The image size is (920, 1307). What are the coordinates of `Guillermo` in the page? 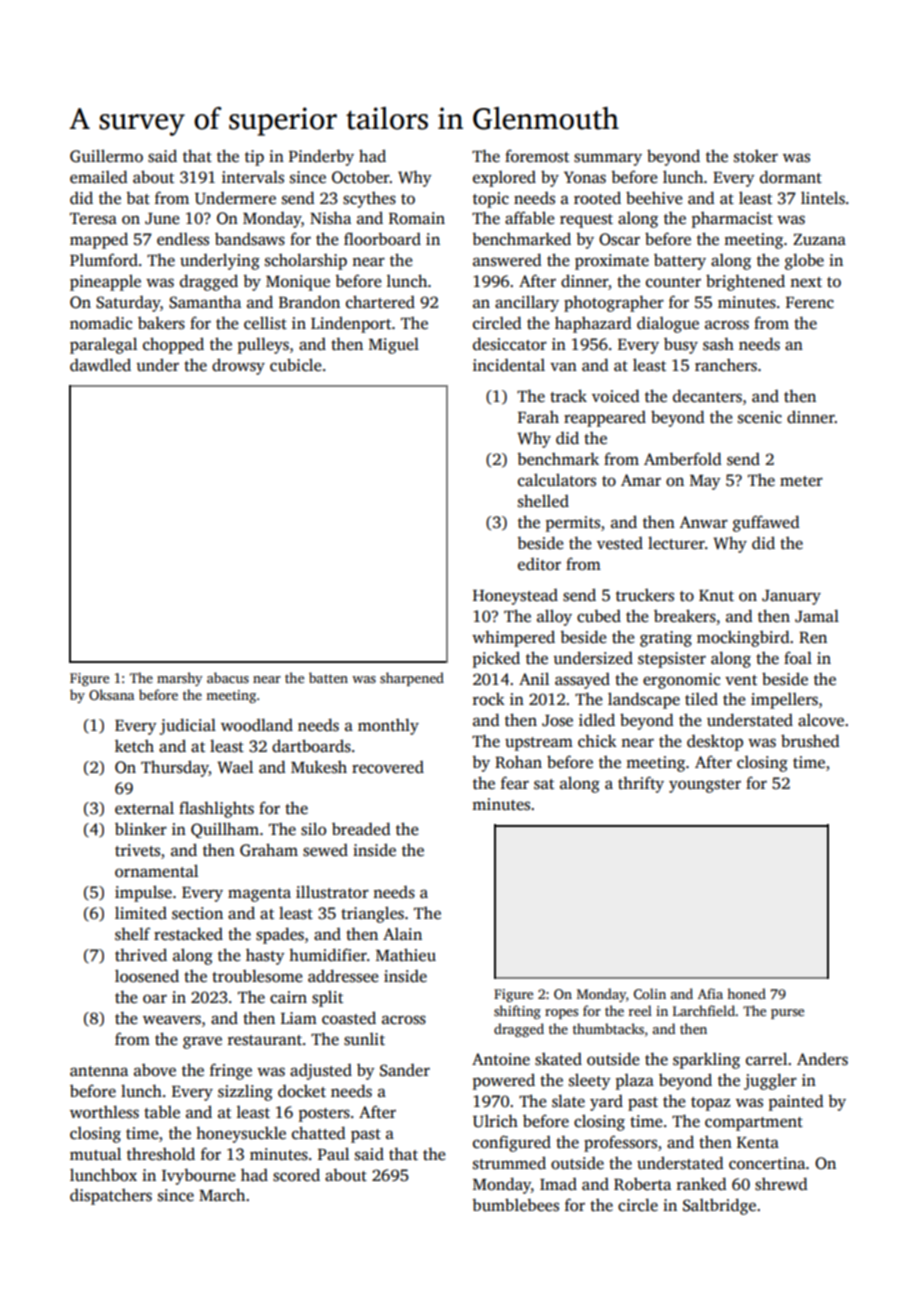 It's located at (106, 156).
